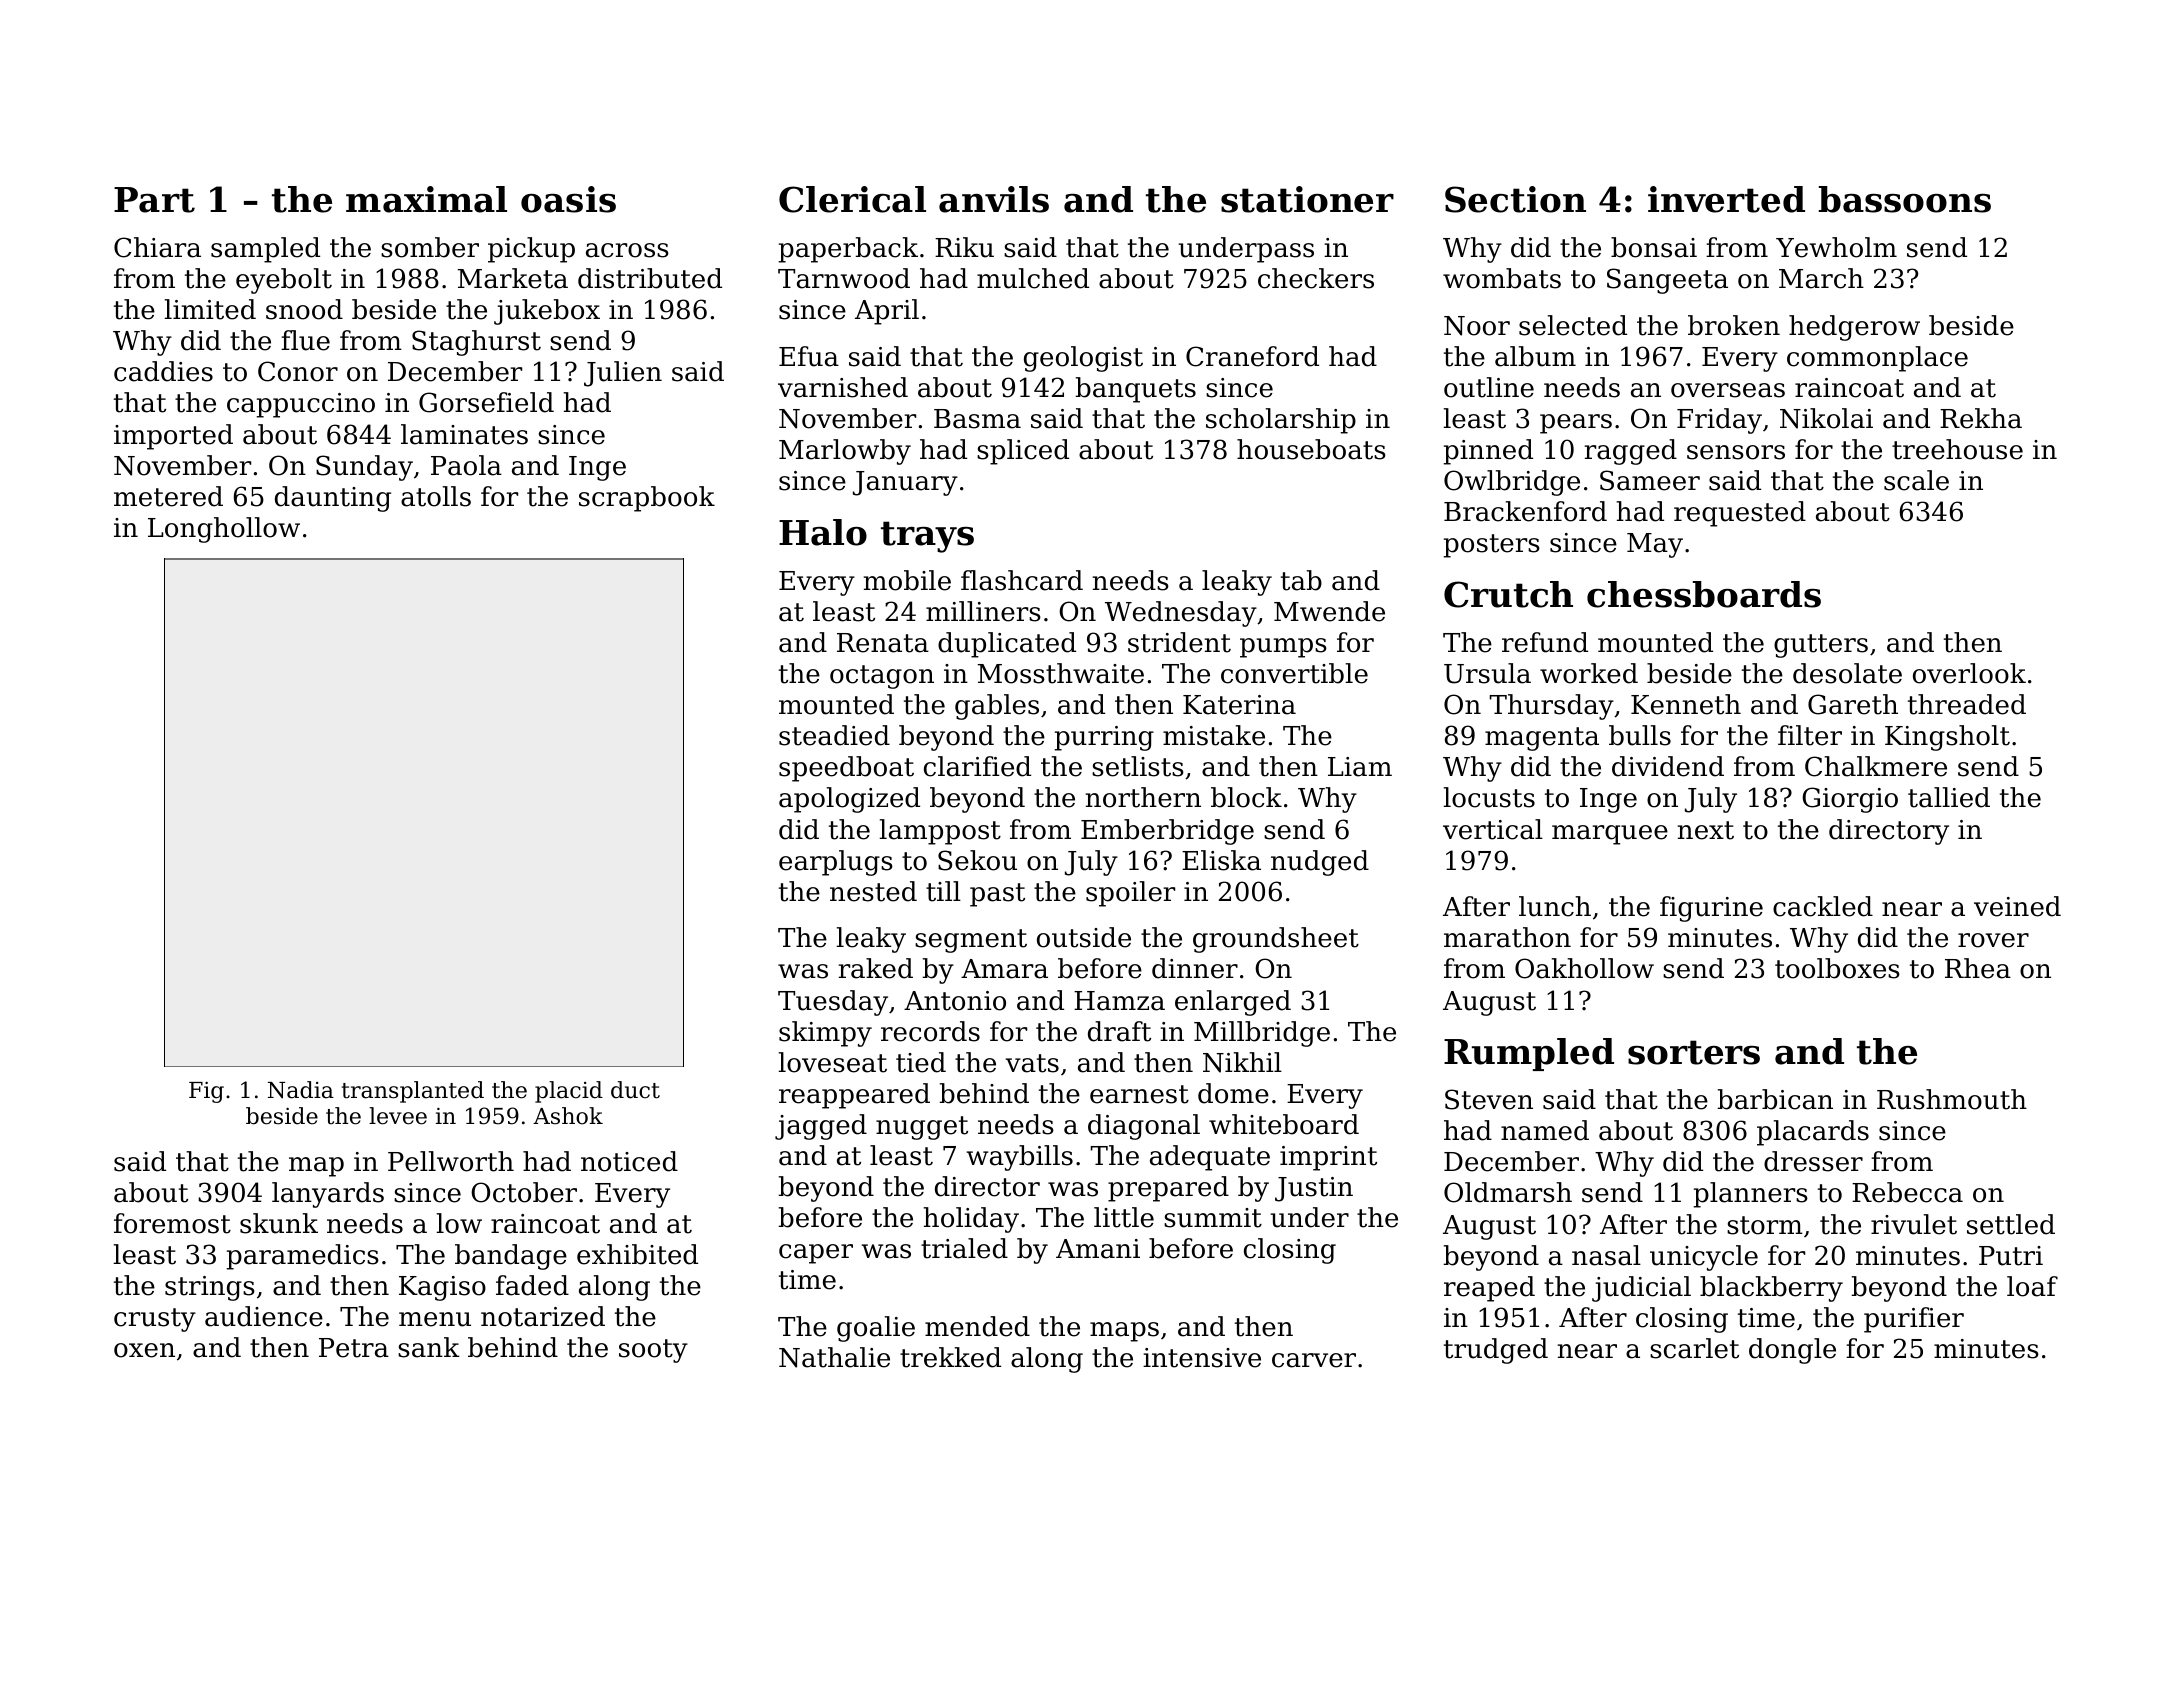  I want to click on bassoons, so click(1905, 199).
